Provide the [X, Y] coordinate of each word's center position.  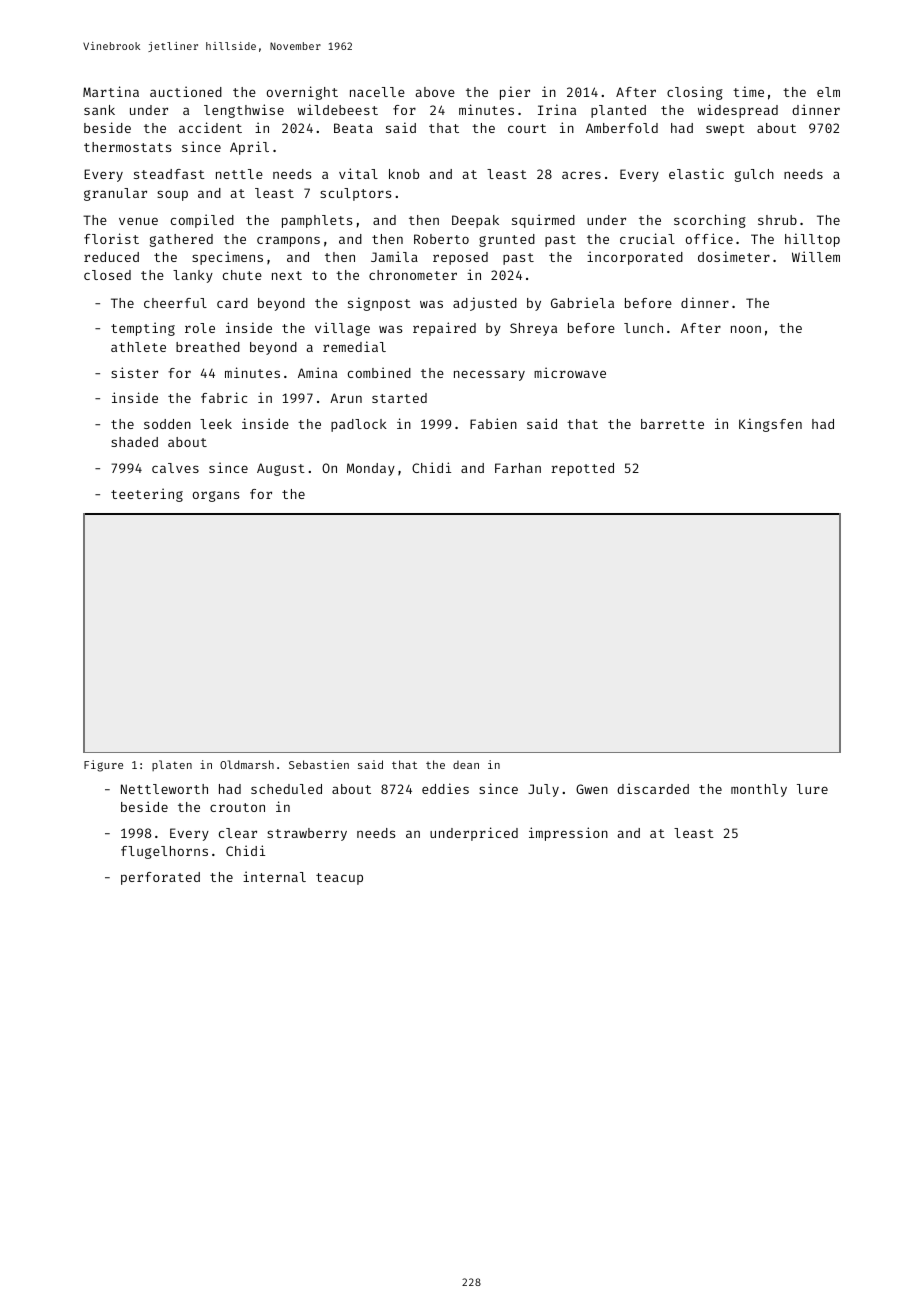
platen [172, 765]
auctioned [186, 91]
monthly [759, 790]
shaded [134, 442]
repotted [582, 469]
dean [466, 764]
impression [568, 834]
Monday [371, 469]
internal [274, 876]
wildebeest [338, 109]
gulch [754, 175]
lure [812, 789]
